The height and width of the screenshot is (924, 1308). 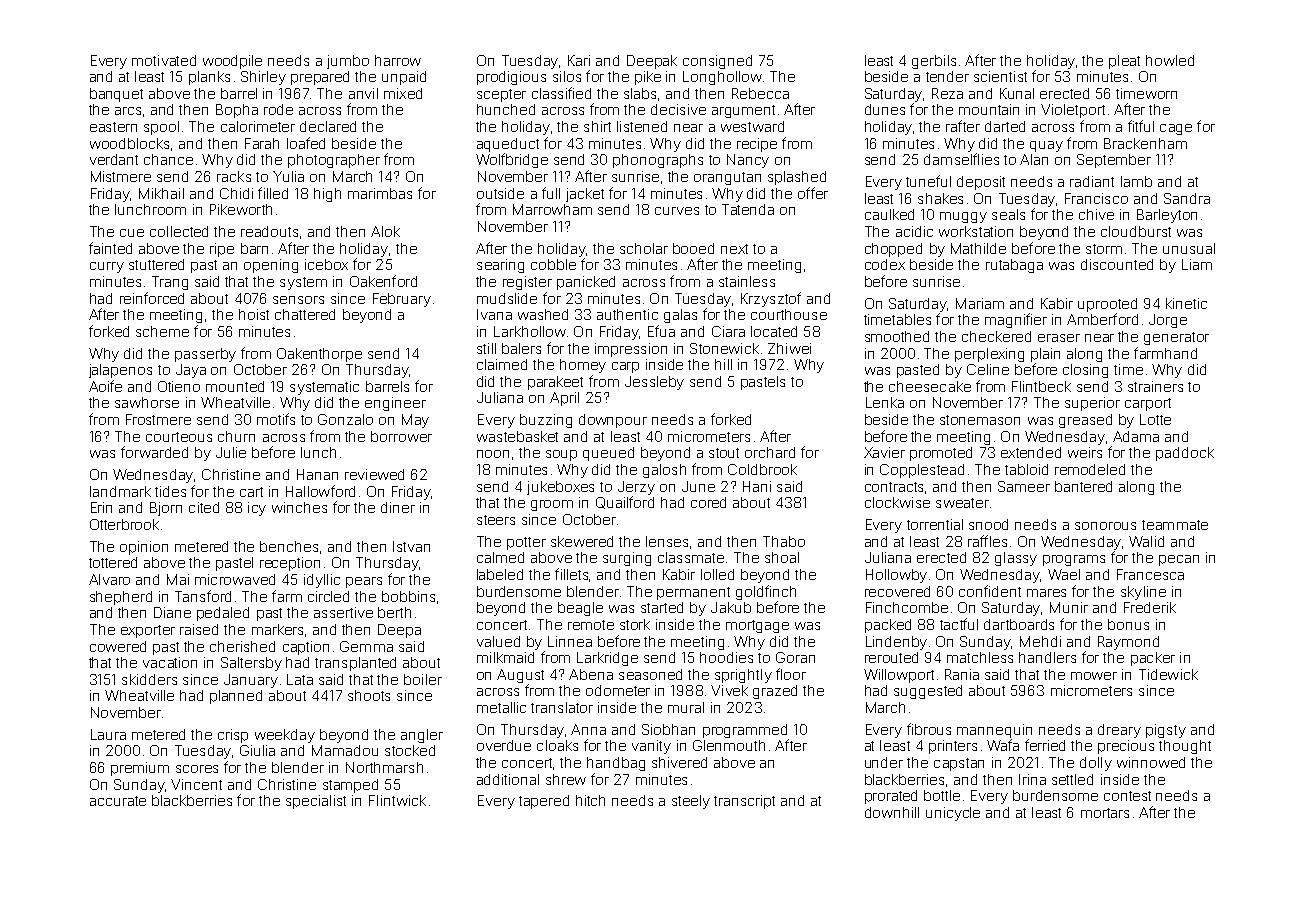 I want to click on reception, so click(x=290, y=564).
